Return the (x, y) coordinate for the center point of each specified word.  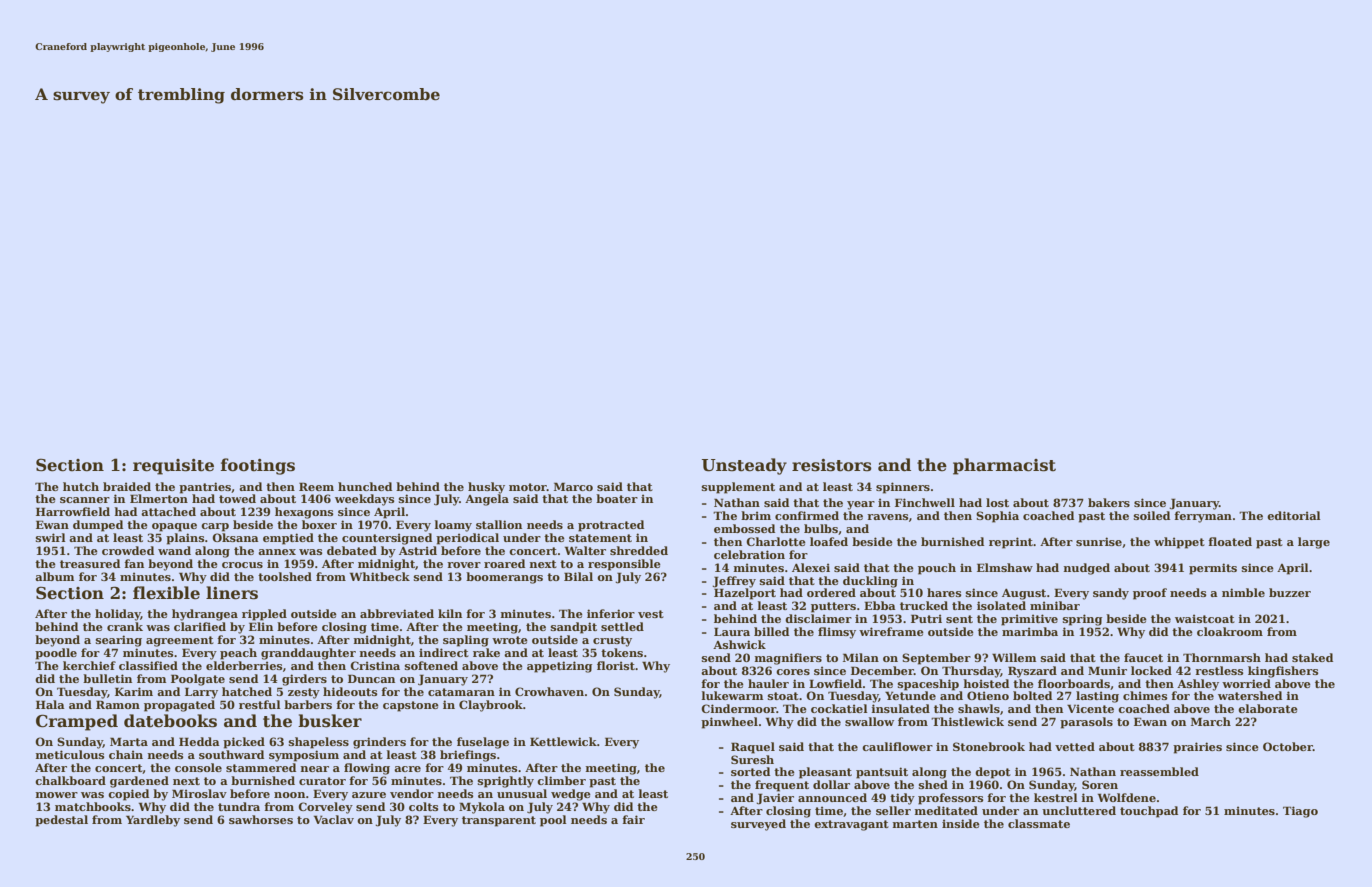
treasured (90, 563)
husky (486, 488)
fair (633, 819)
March (1211, 721)
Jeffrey (734, 582)
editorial (1294, 515)
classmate (1039, 823)
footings (258, 466)
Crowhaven (549, 691)
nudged (1087, 569)
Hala (50, 704)
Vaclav (334, 819)
